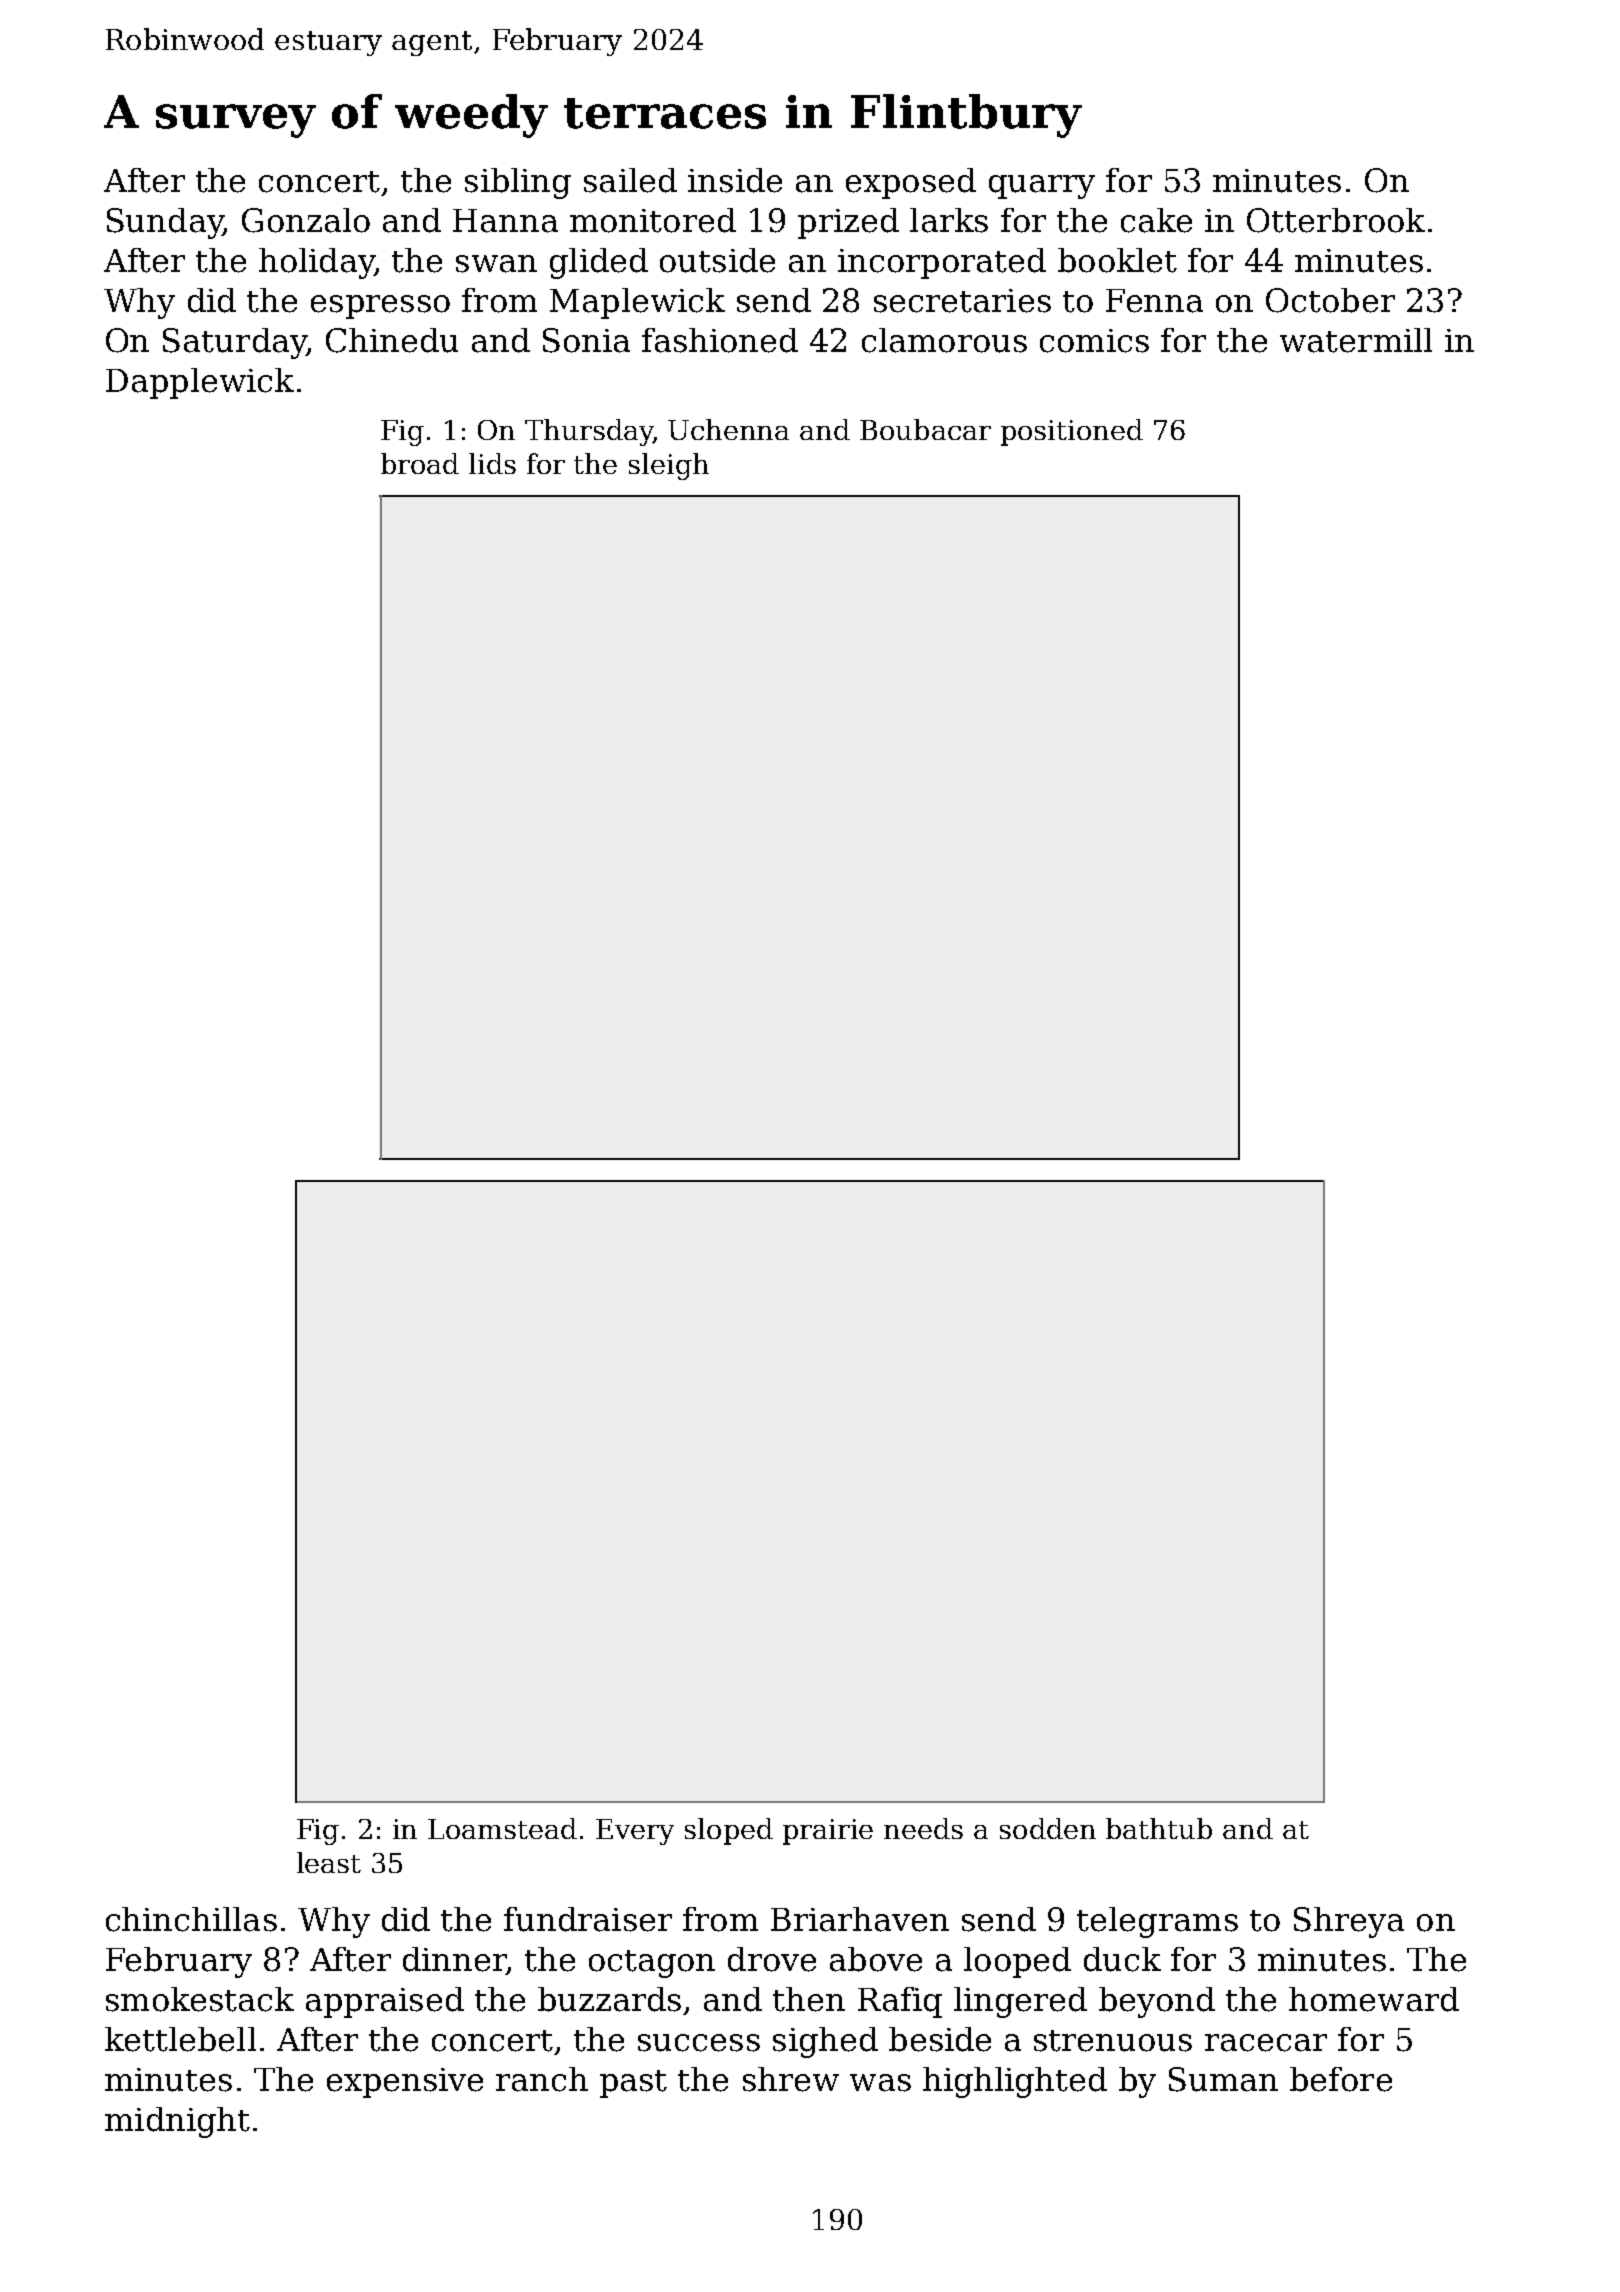 The height and width of the screenshot is (2292, 1620). I want to click on Gonzalo, so click(306, 220).
